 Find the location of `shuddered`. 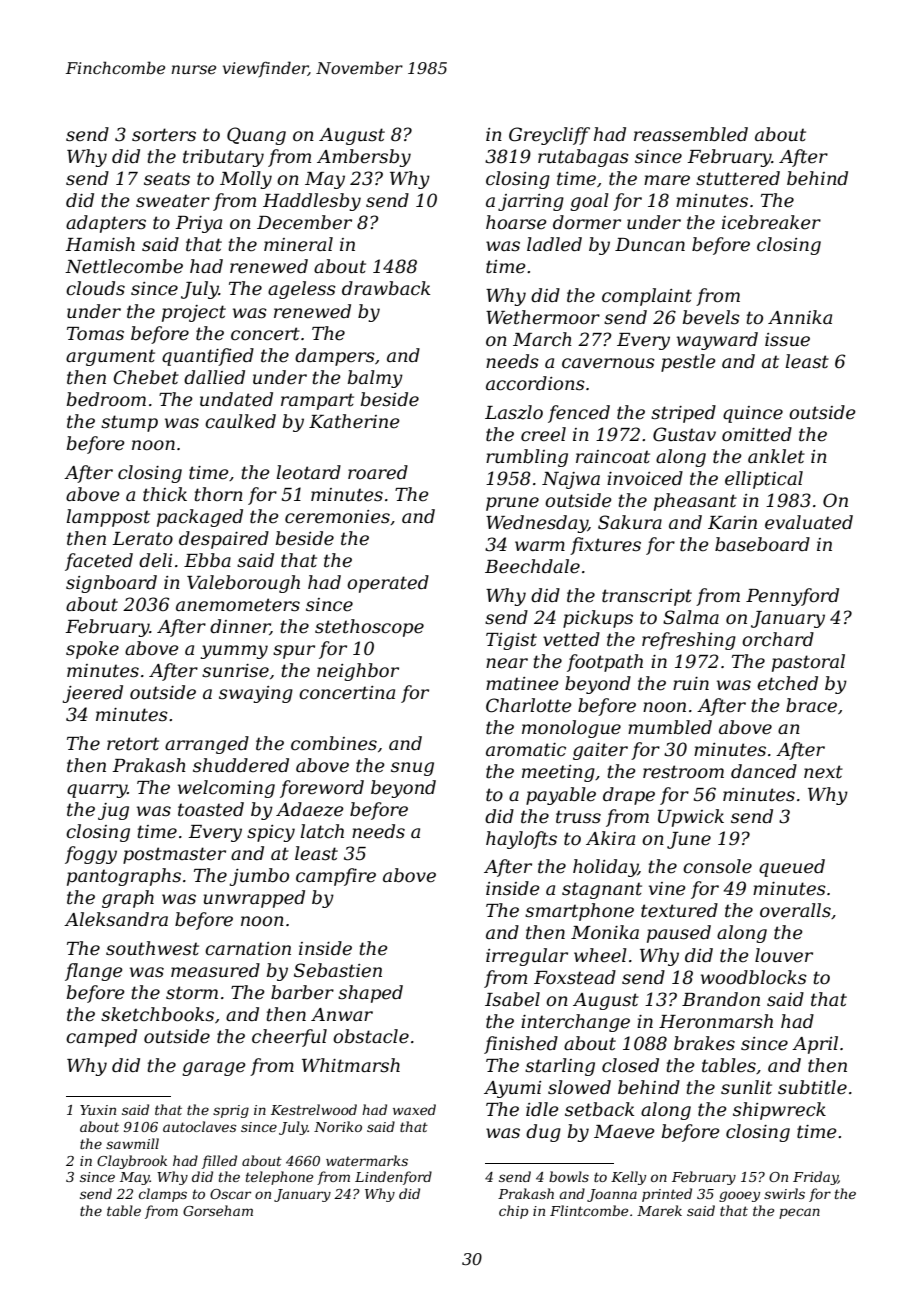

shuddered is located at coordinates (241, 765).
